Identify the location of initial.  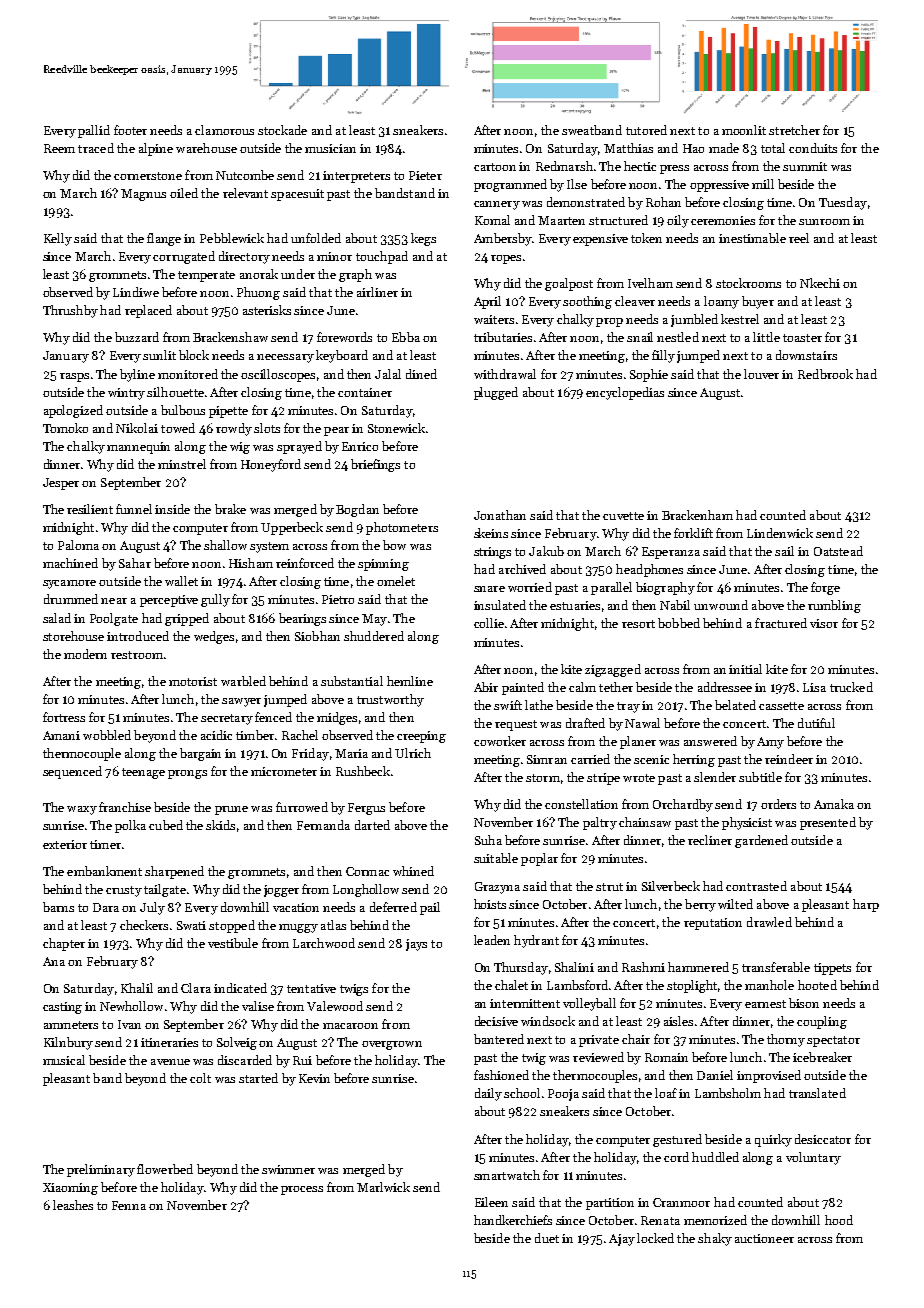
(745, 669).
